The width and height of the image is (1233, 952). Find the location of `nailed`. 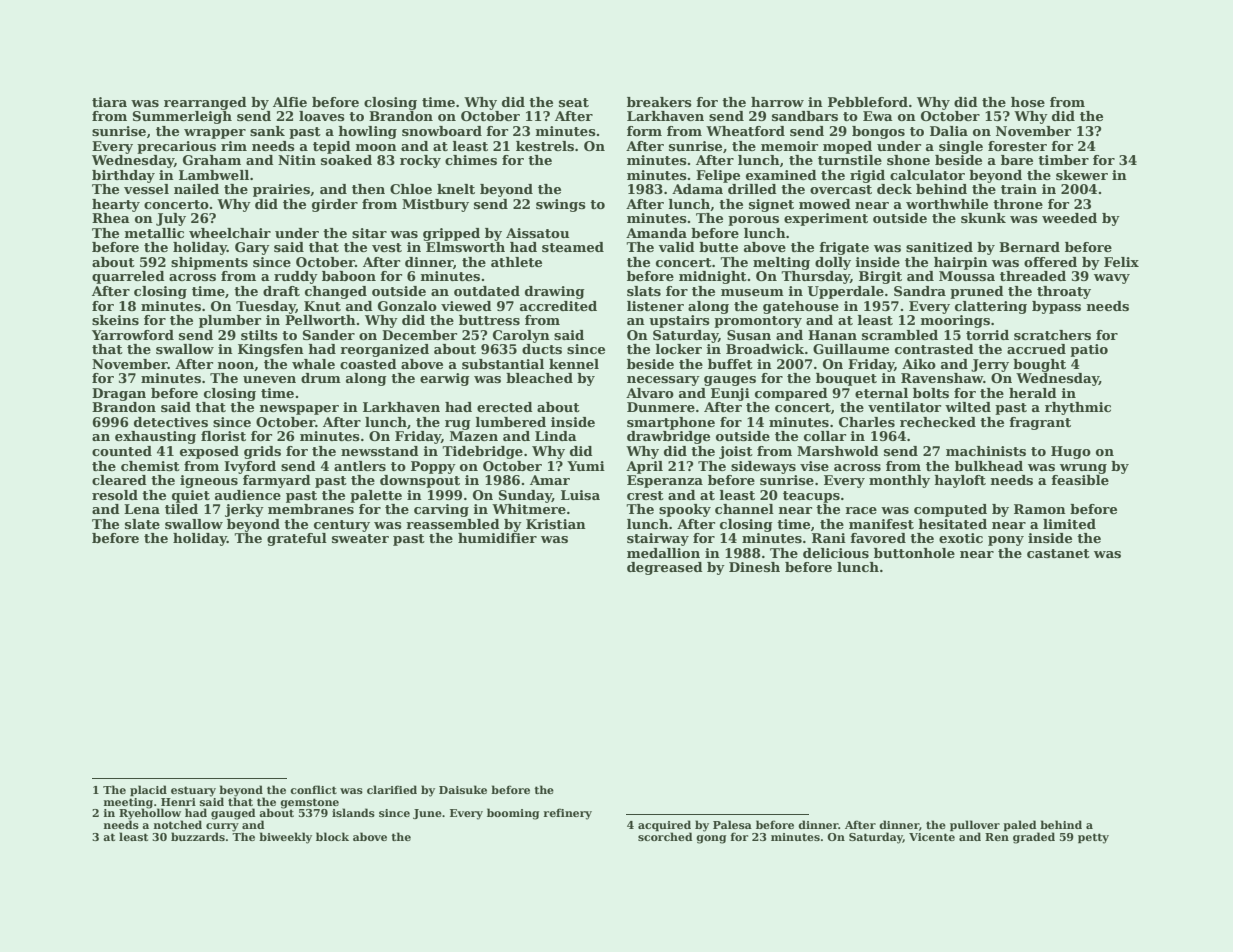

nailed is located at coordinates (196, 189).
